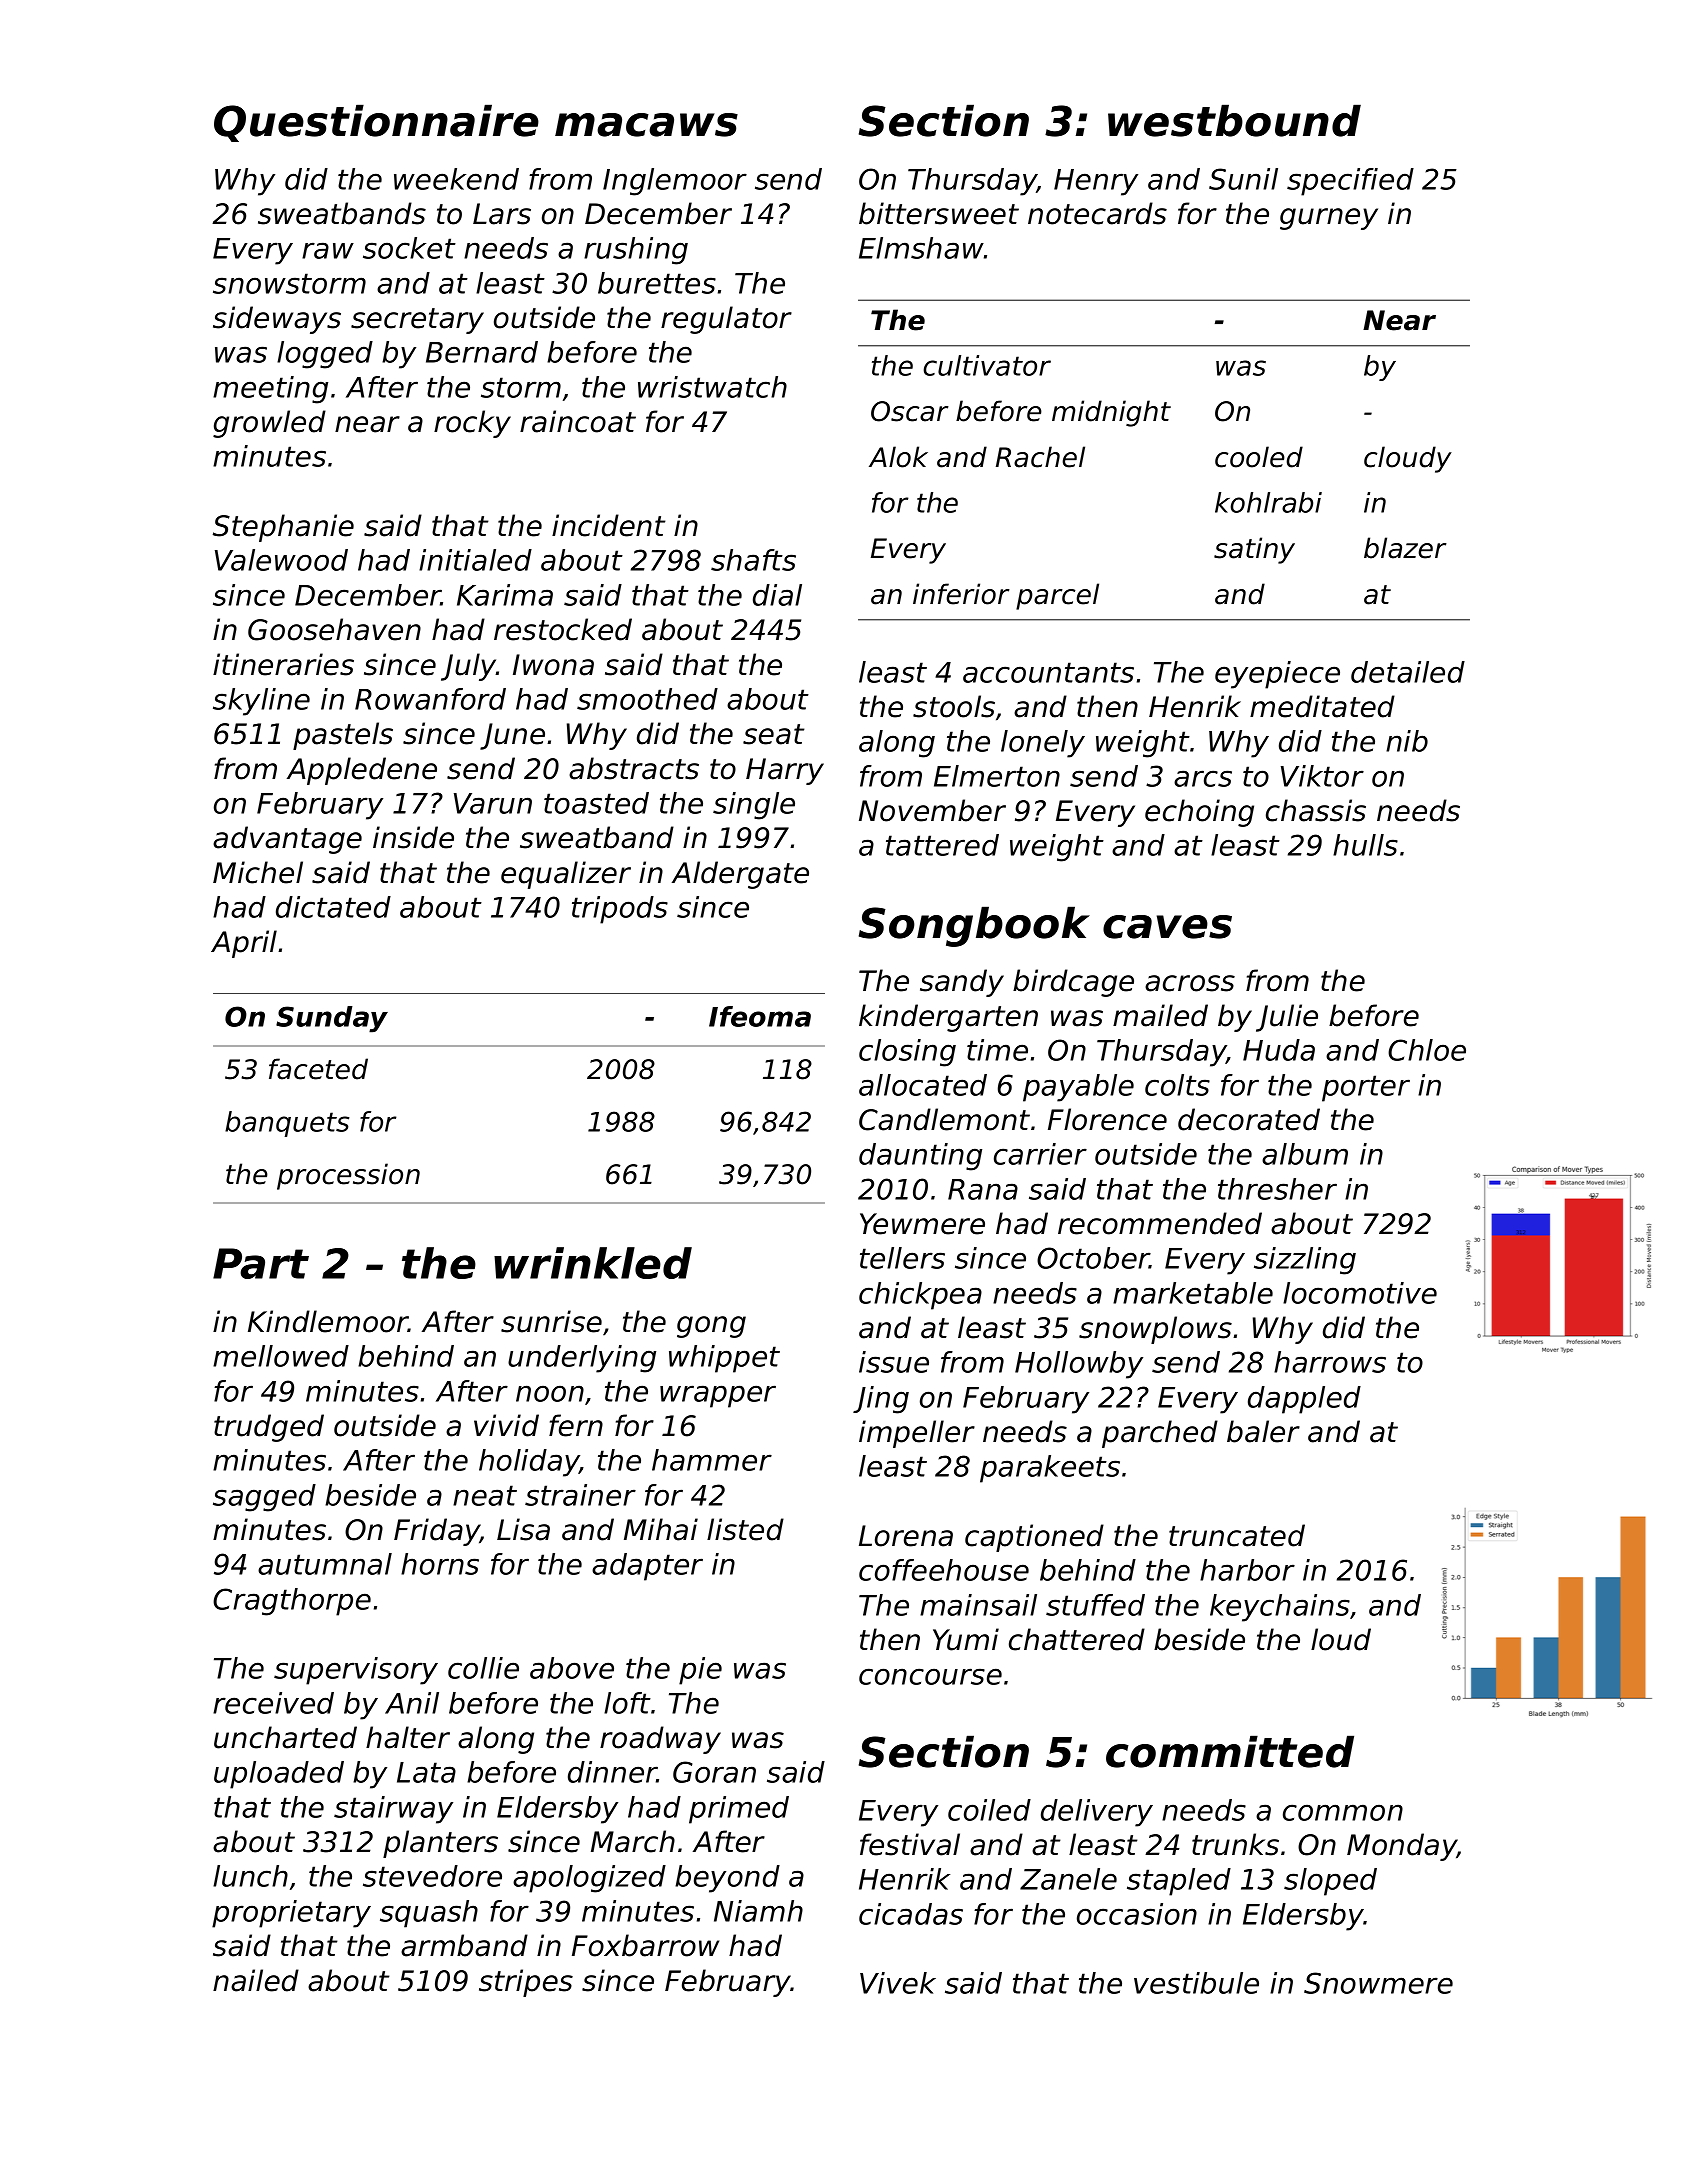 This screenshot has width=1683, height=2178. Describe the element at coordinates (645, 1945) in the screenshot. I see `Foxbarrow` at that location.
